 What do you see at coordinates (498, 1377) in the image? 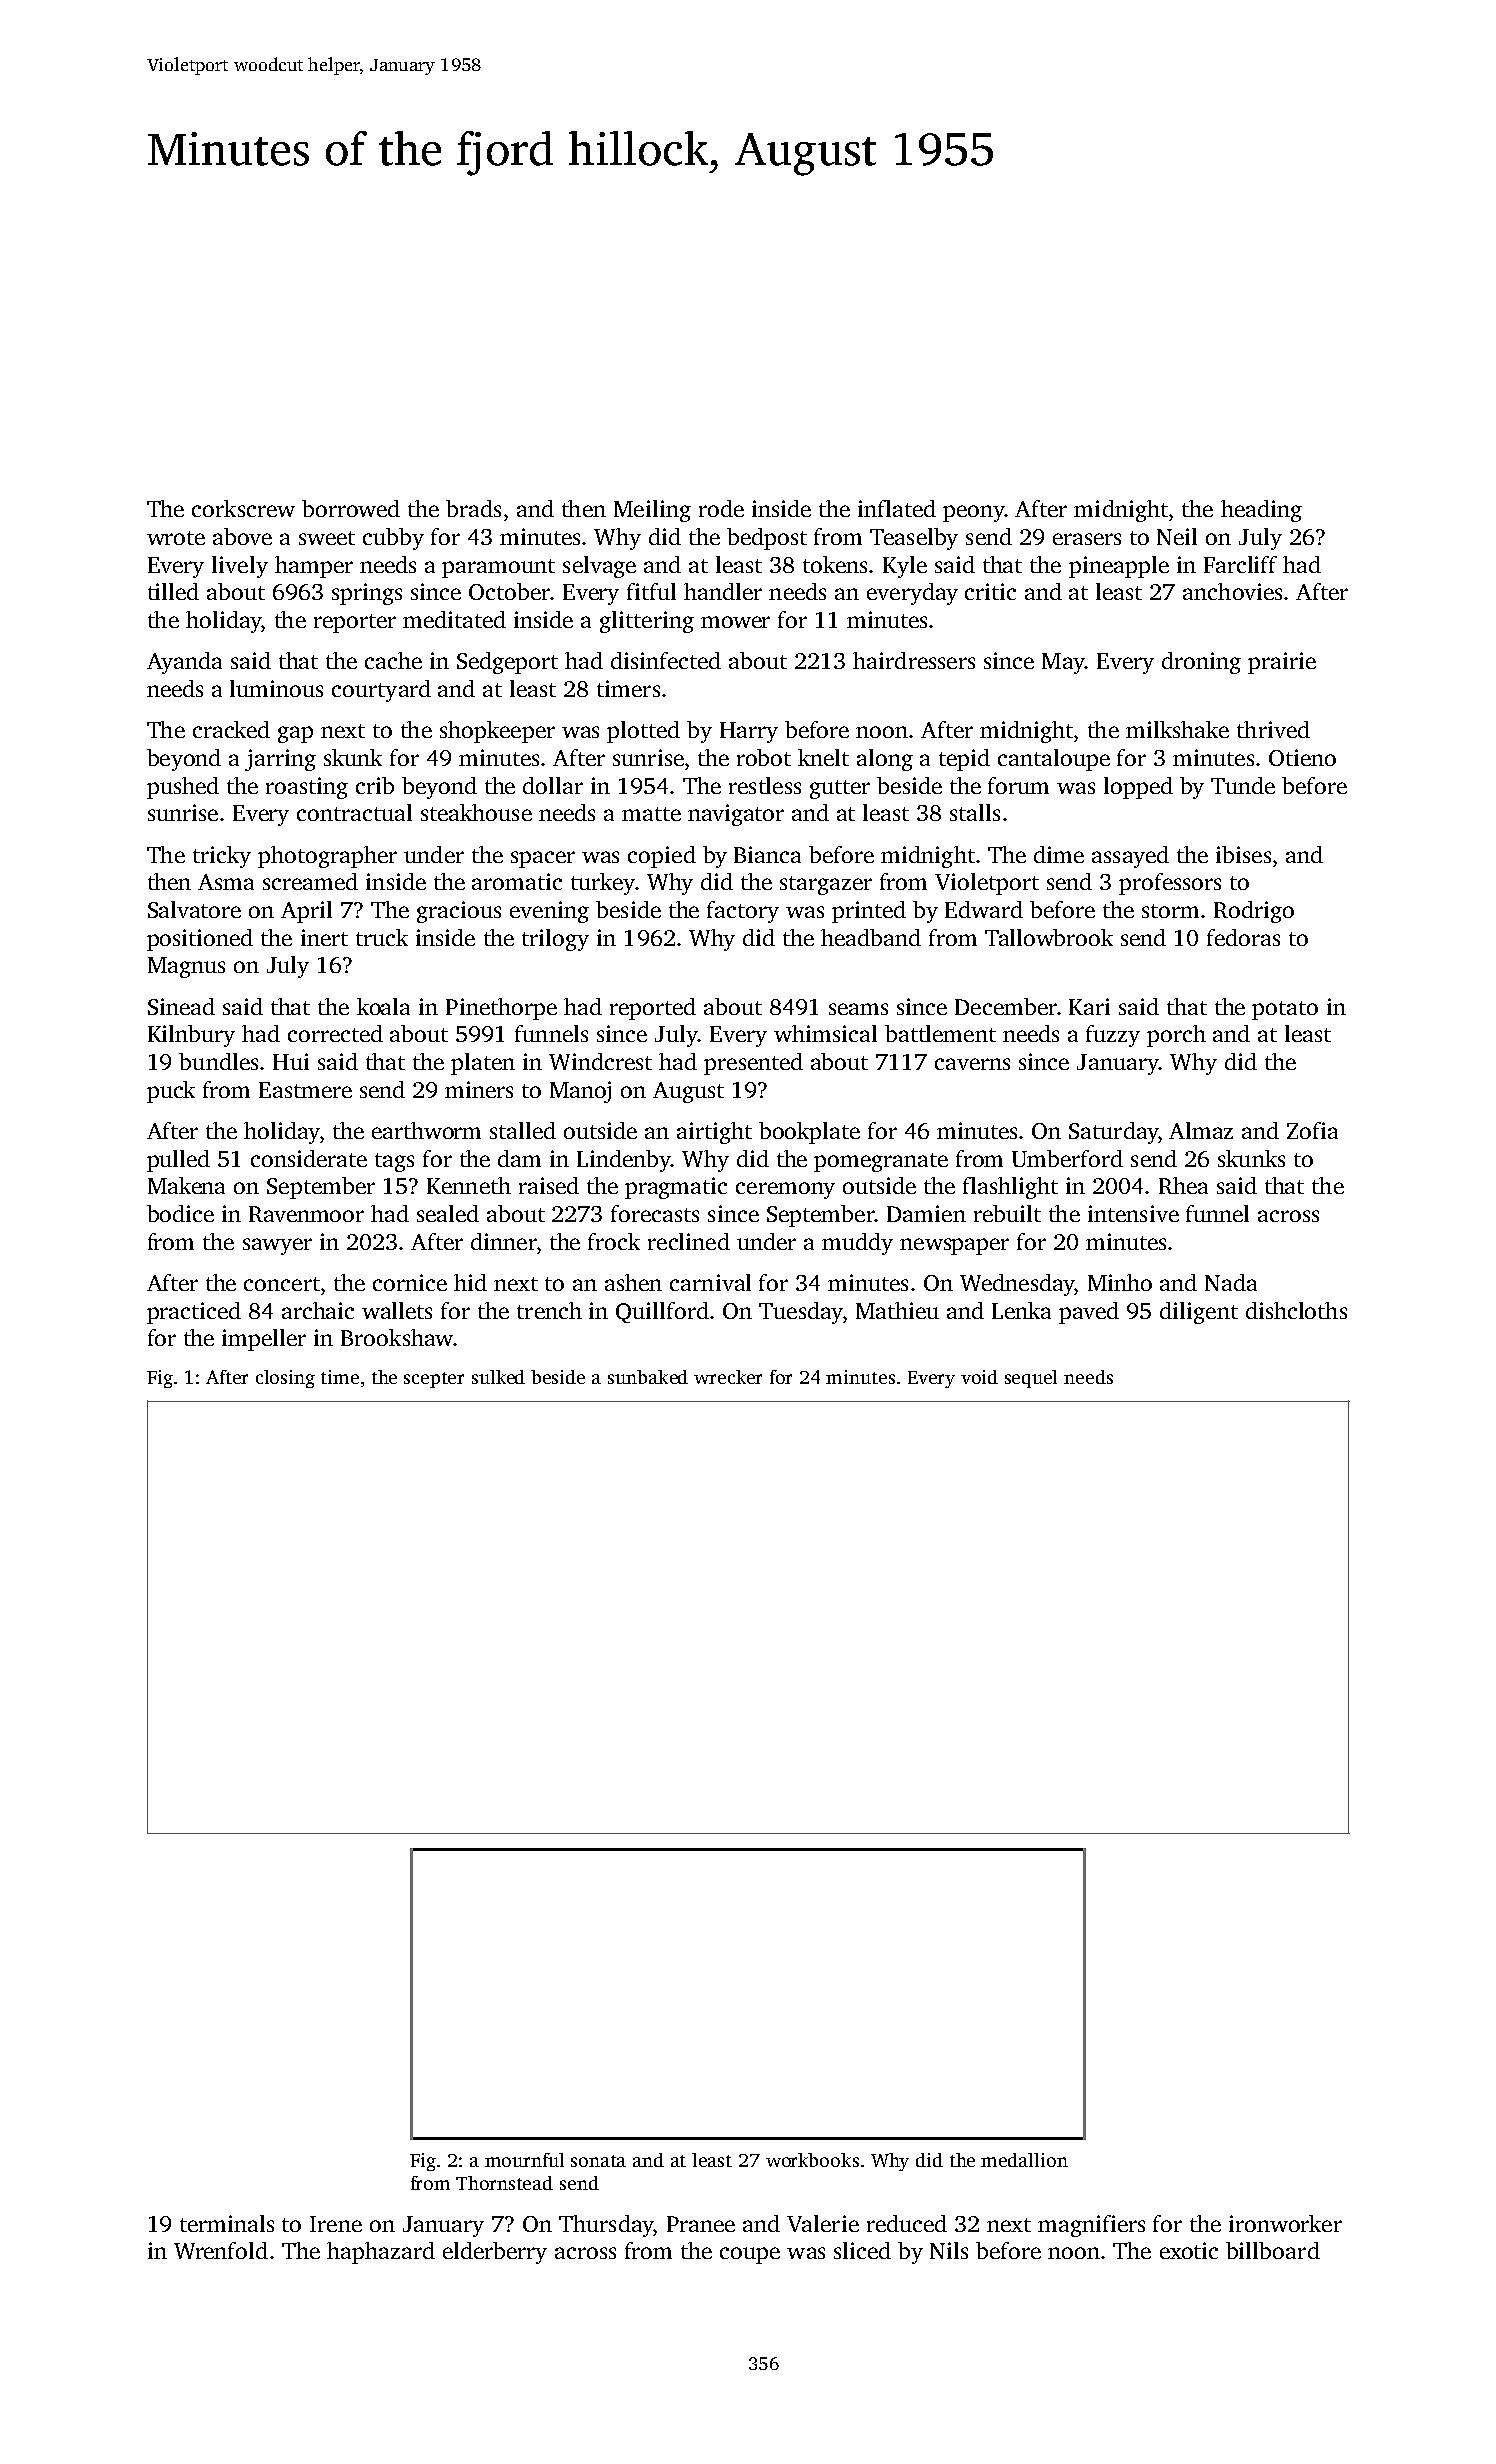
I see `sulked` at bounding box center [498, 1377].
